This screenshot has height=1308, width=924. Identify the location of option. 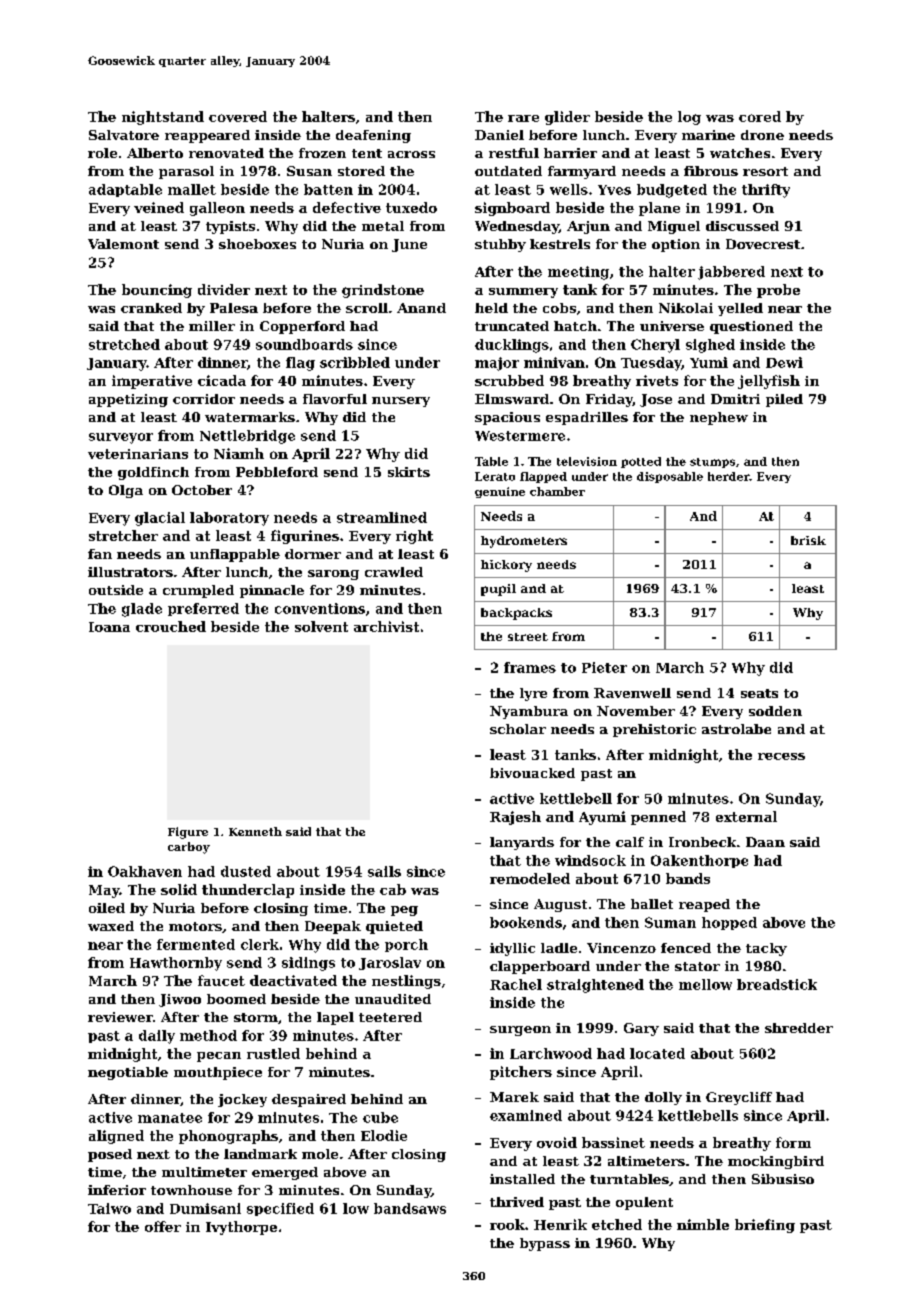
(676, 245).
